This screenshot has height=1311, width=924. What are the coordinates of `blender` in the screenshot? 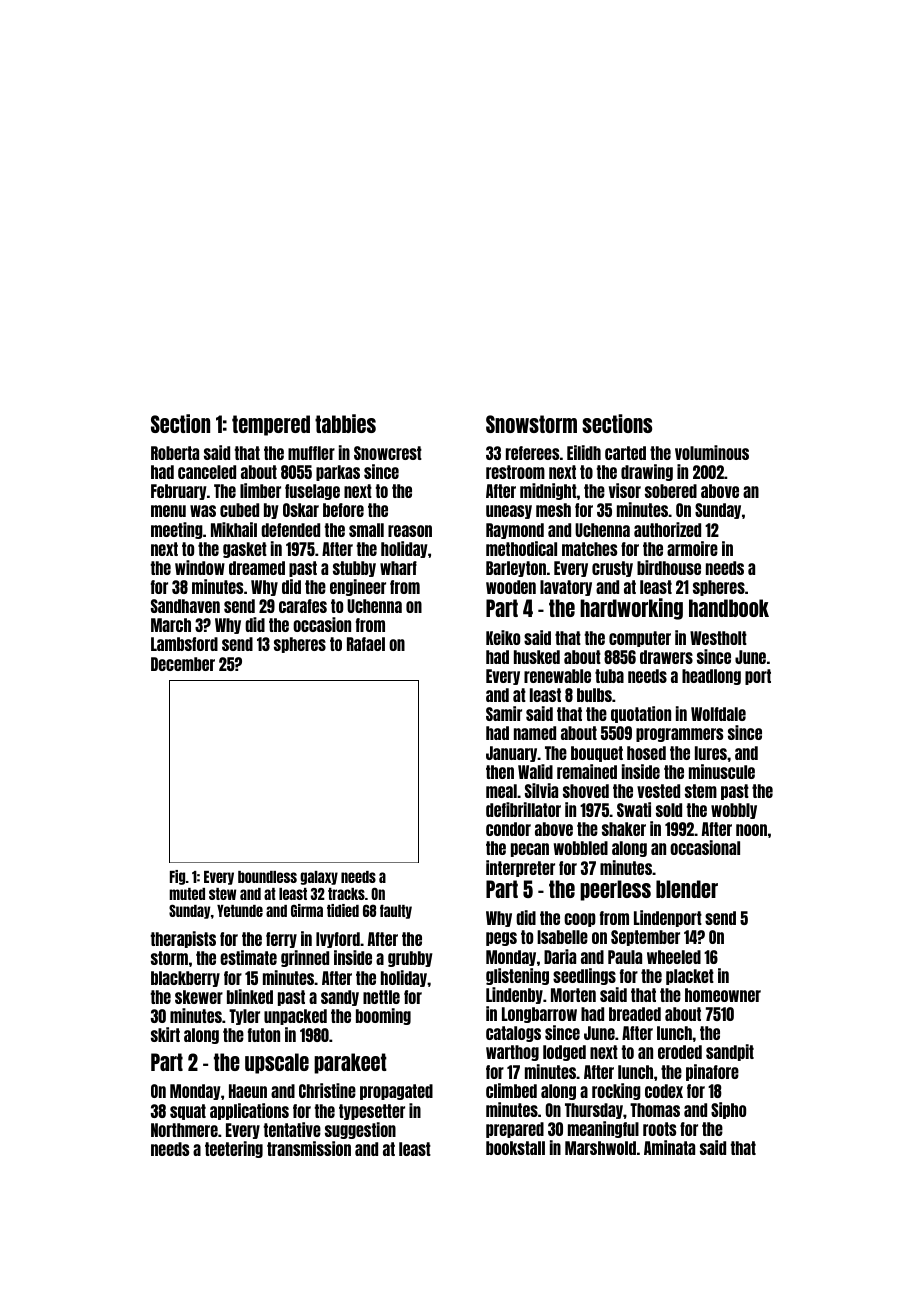 It's located at (687, 889).
